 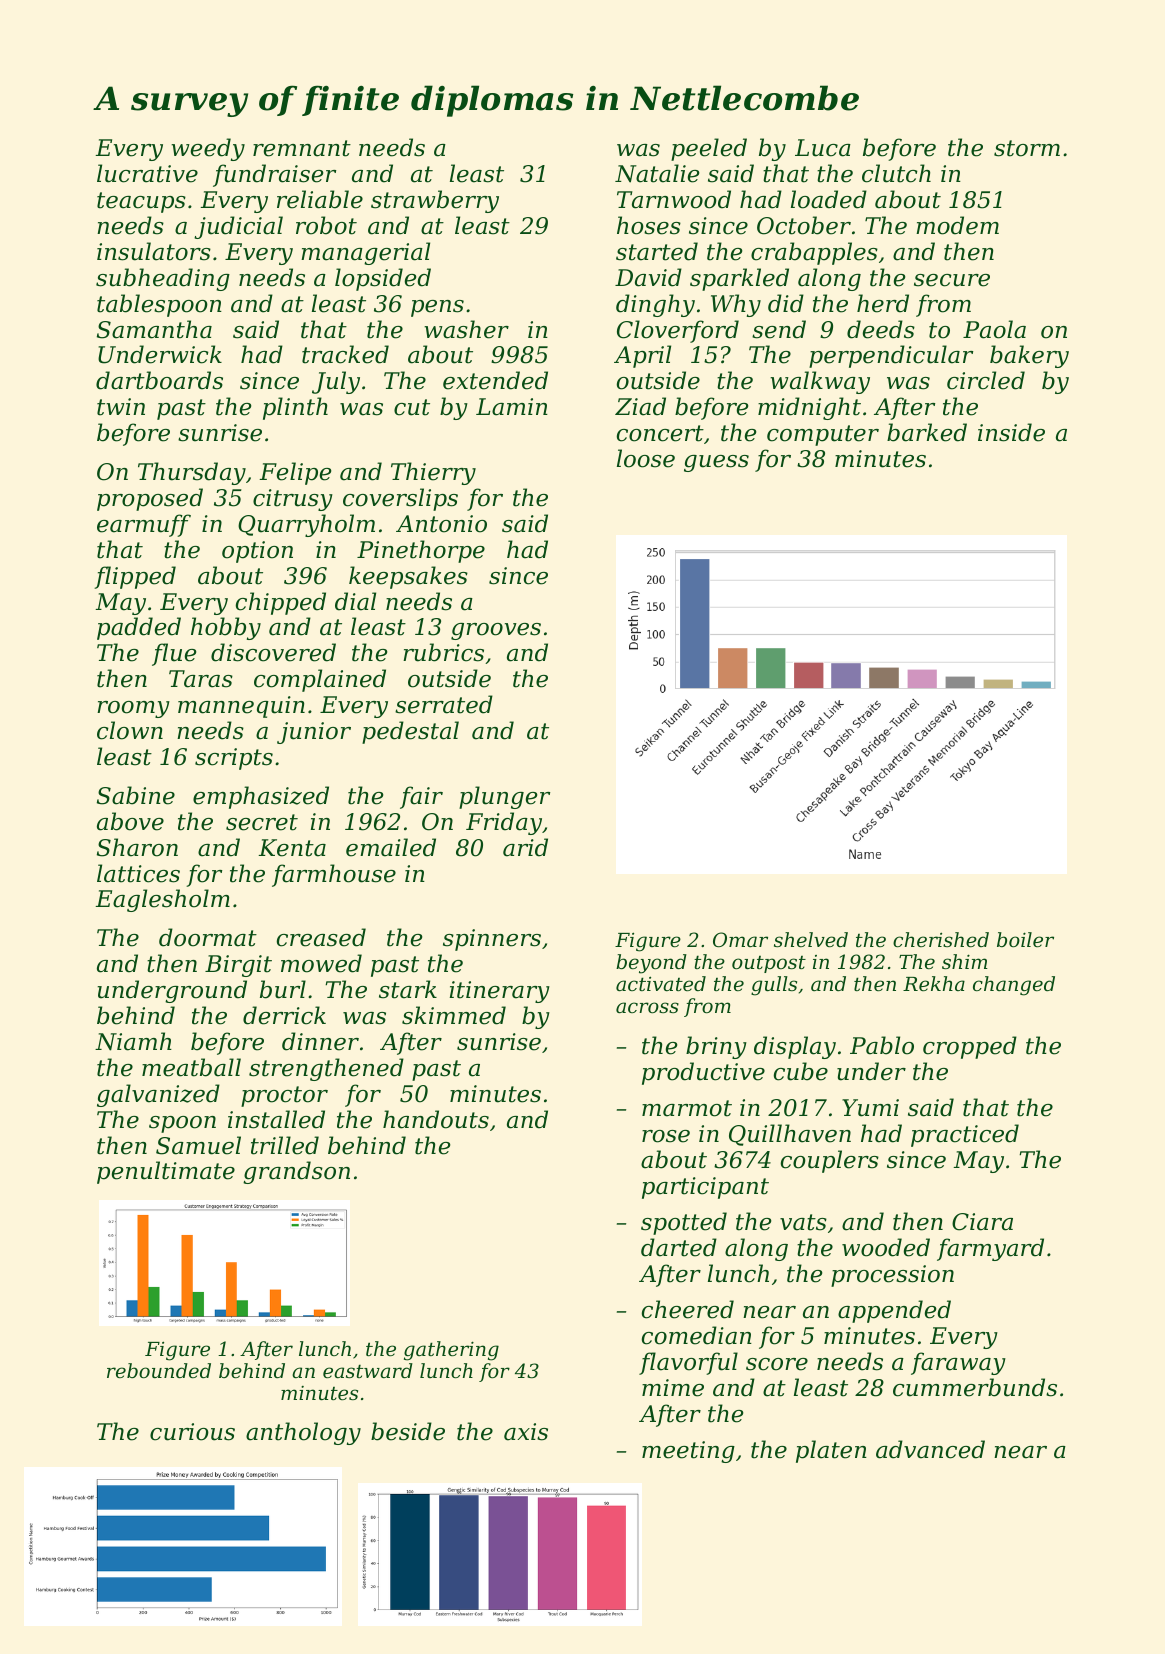 I want to click on arid, so click(x=525, y=847).
